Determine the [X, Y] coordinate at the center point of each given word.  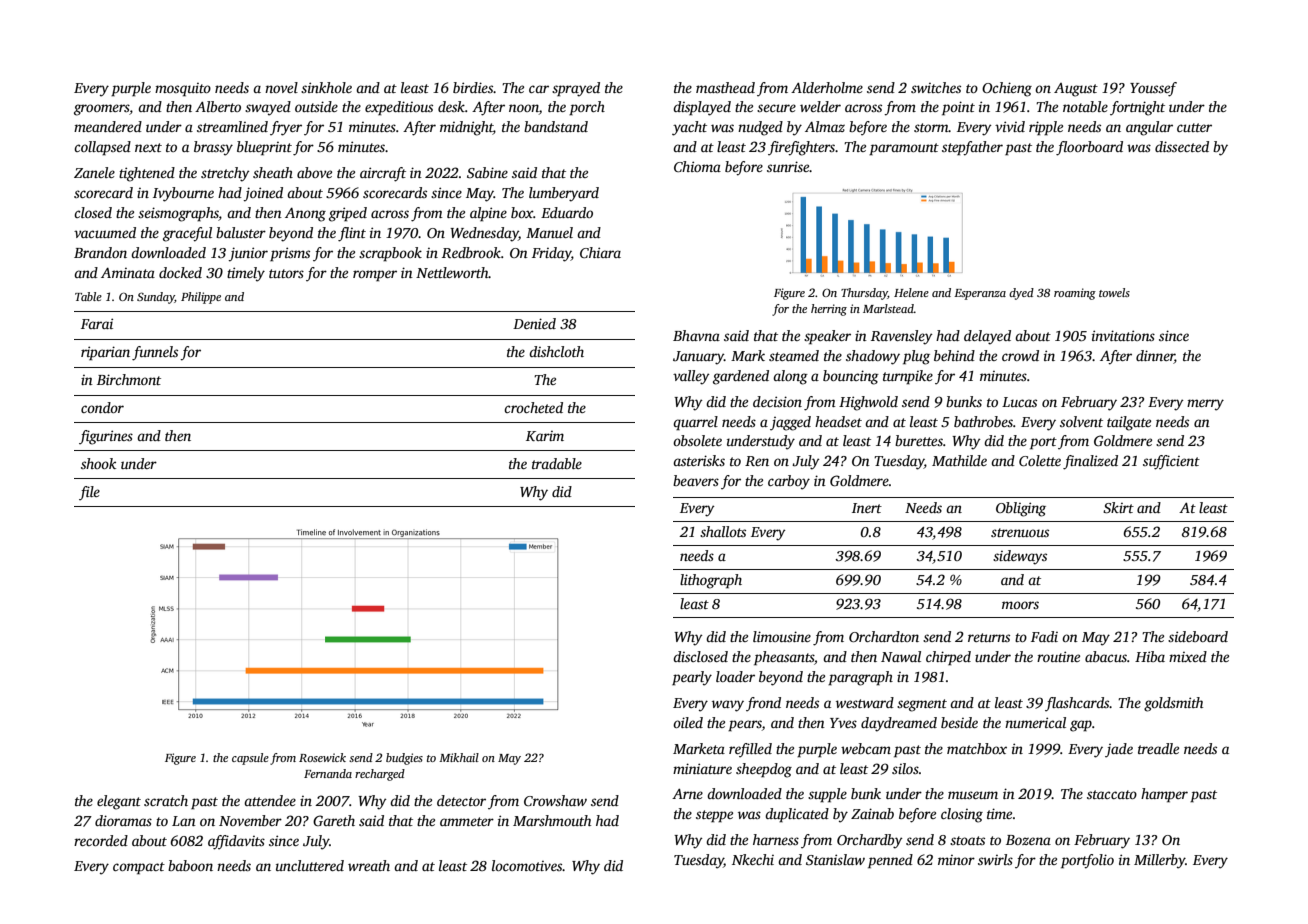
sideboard [1198, 636]
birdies [473, 87]
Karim [545, 436]
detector [461, 800]
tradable [557, 463]
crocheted [533, 407]
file [89, 493]
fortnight [1137, 108]
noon [524, 109]
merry [1205, 405]
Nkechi [753, 859]
